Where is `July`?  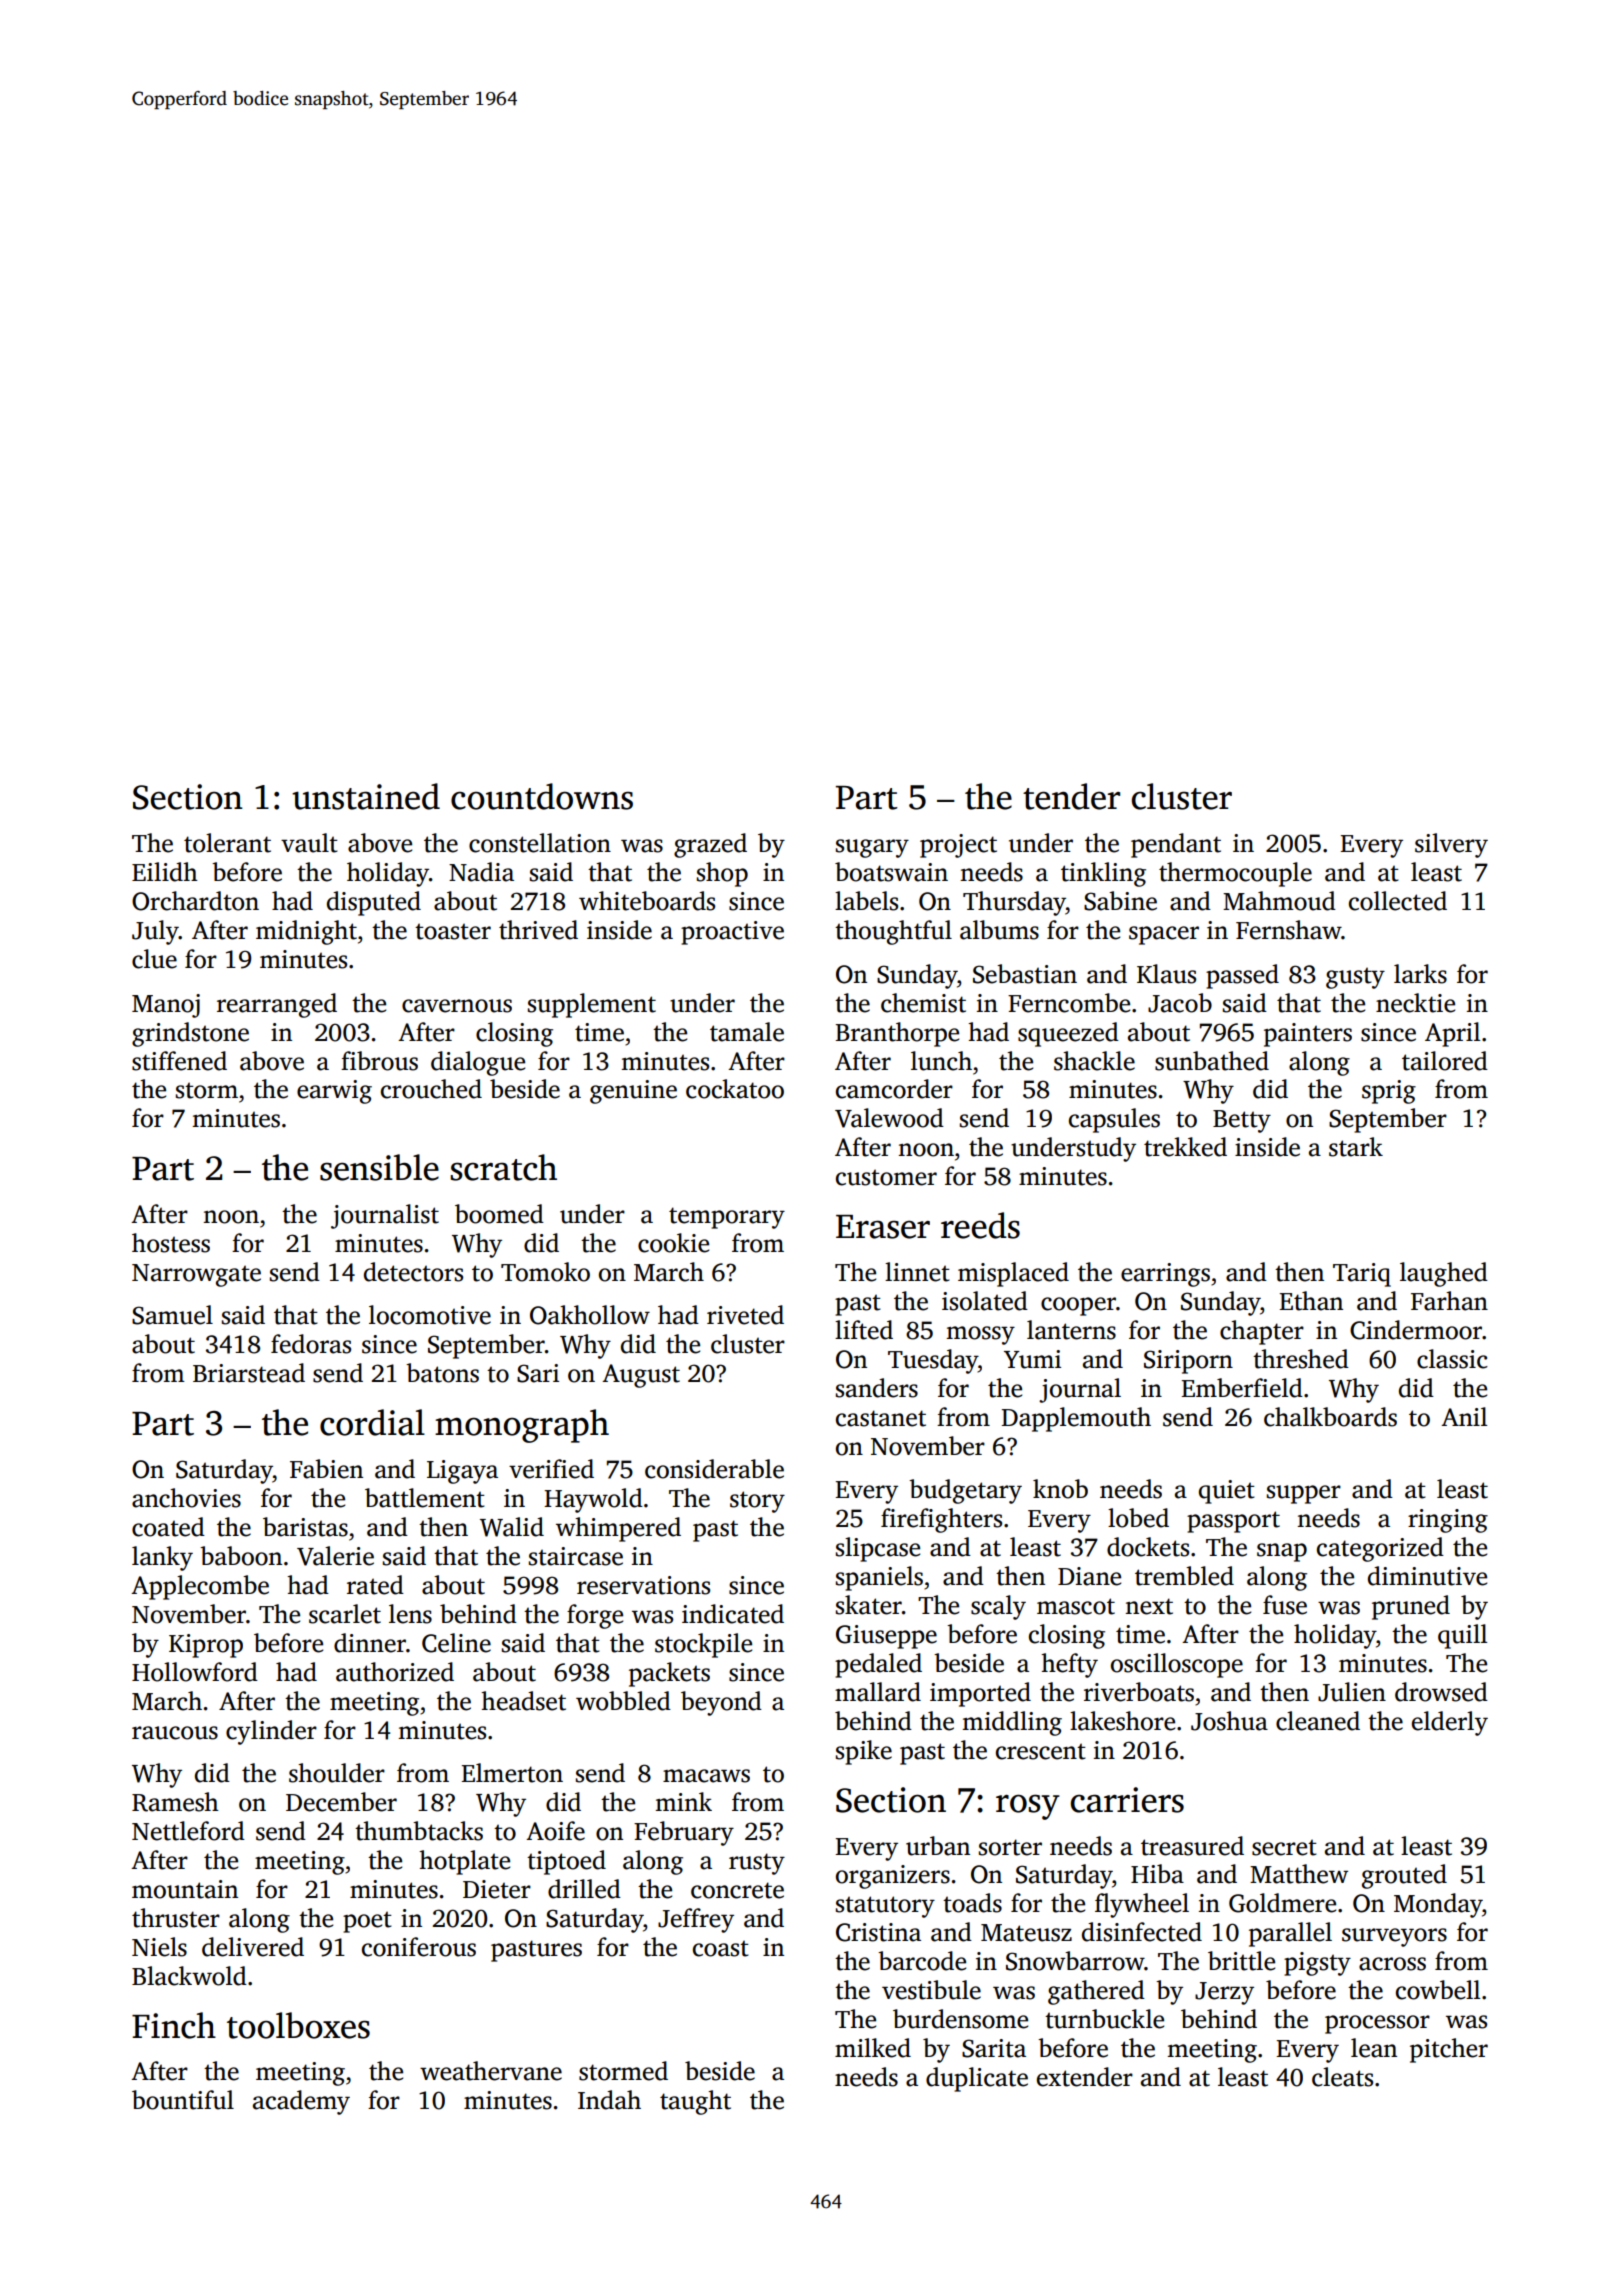 July is located at coordinates (155, 932).
